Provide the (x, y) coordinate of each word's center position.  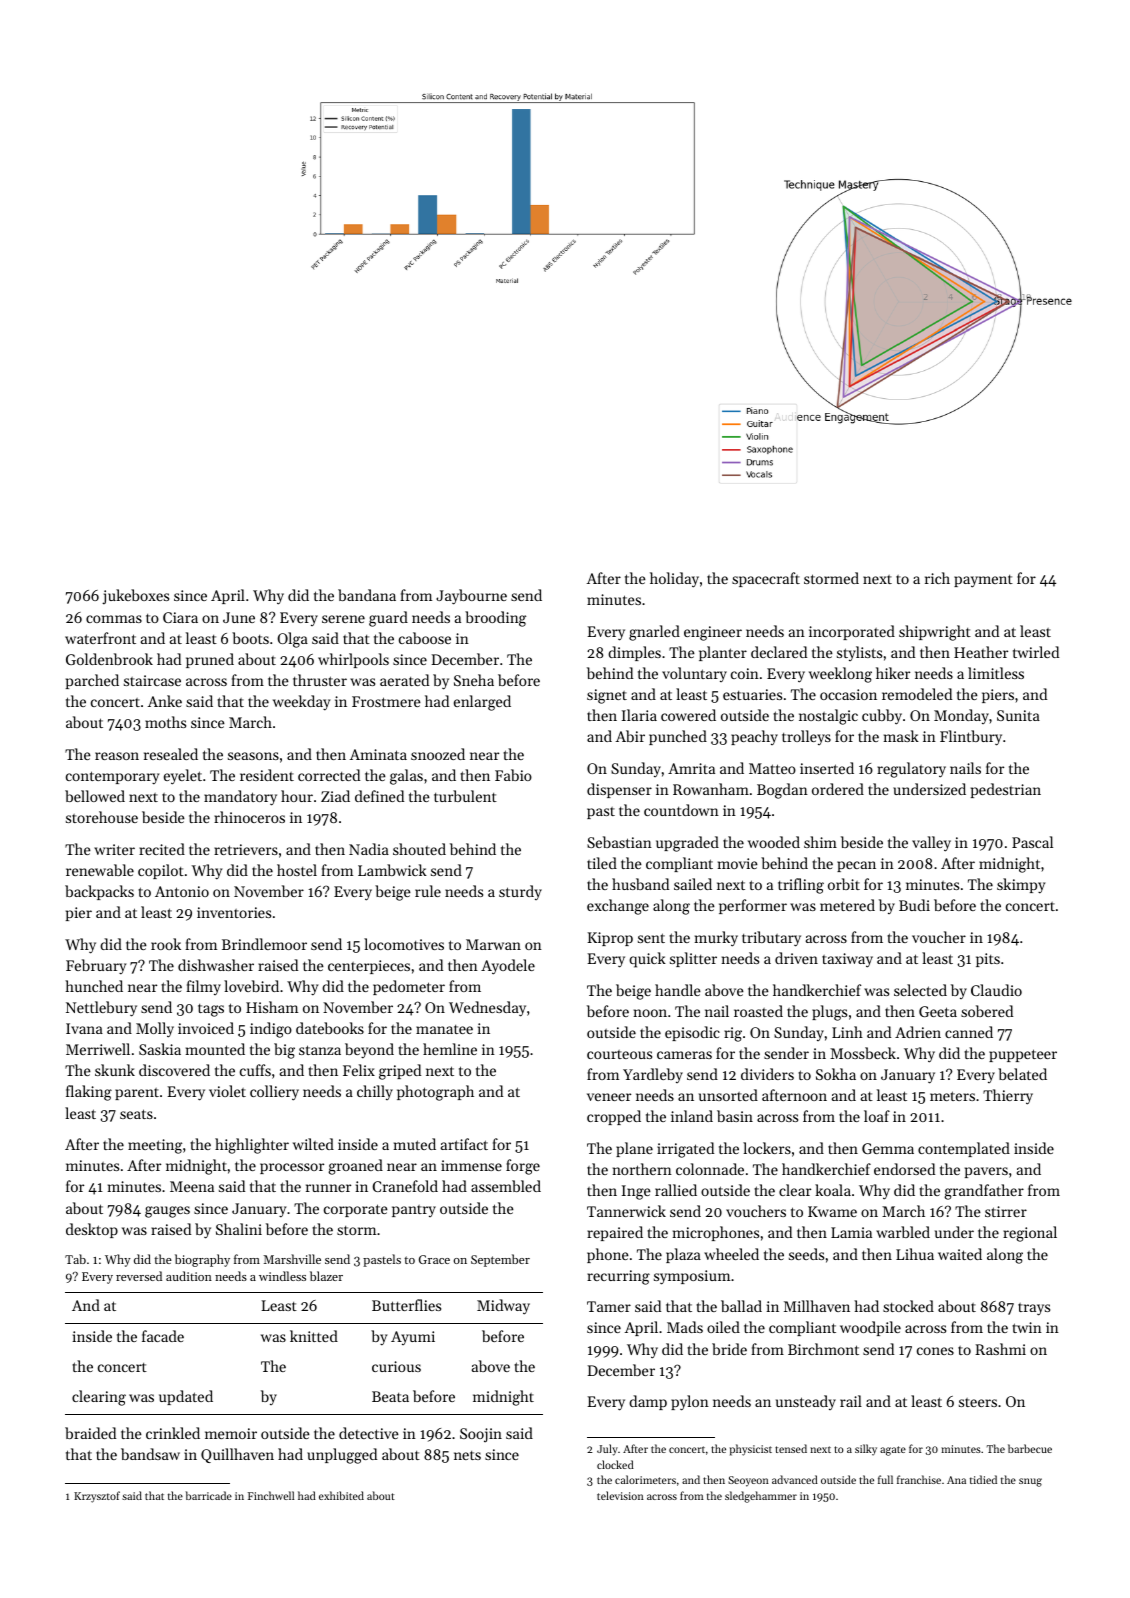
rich (937, 578)
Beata (390, 1396)
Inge (636, 1192)
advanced (795, 1479)
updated (186, 1397)
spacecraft (766, 579)
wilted (313, 1144)
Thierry (1008, 1097)
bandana (367, 595)
